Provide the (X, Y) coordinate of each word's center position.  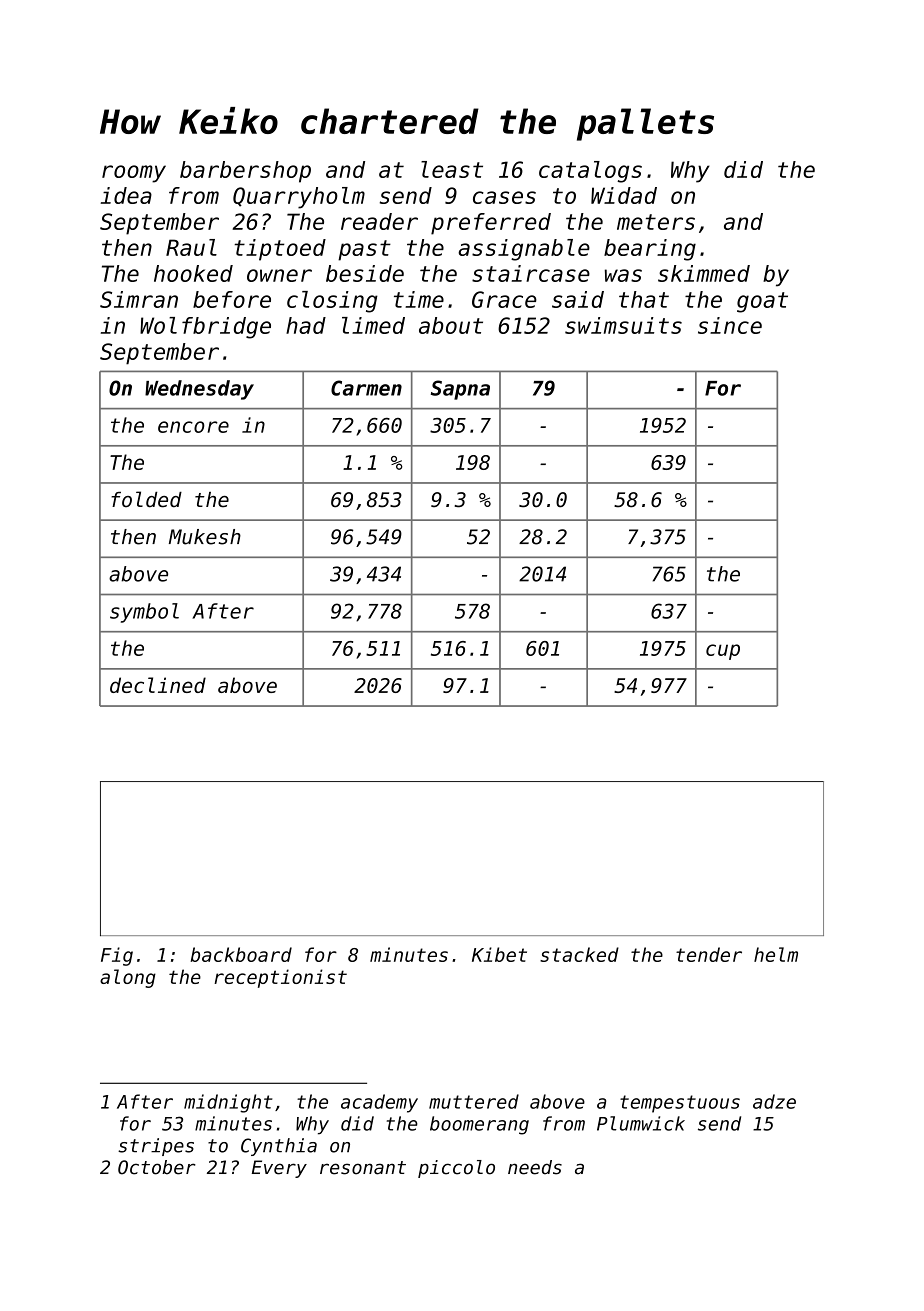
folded (146, 499)
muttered (474, 1101)
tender (709, 954)
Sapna (460, 390)
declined (158, 685)
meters (656, 222)
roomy (134, 174)
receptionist (280, 978)
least (452, 169)
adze (774, 1101)
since (730, 325)
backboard (241, 954)
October (157, 1167)
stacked (579, 954)
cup (723, 652)
